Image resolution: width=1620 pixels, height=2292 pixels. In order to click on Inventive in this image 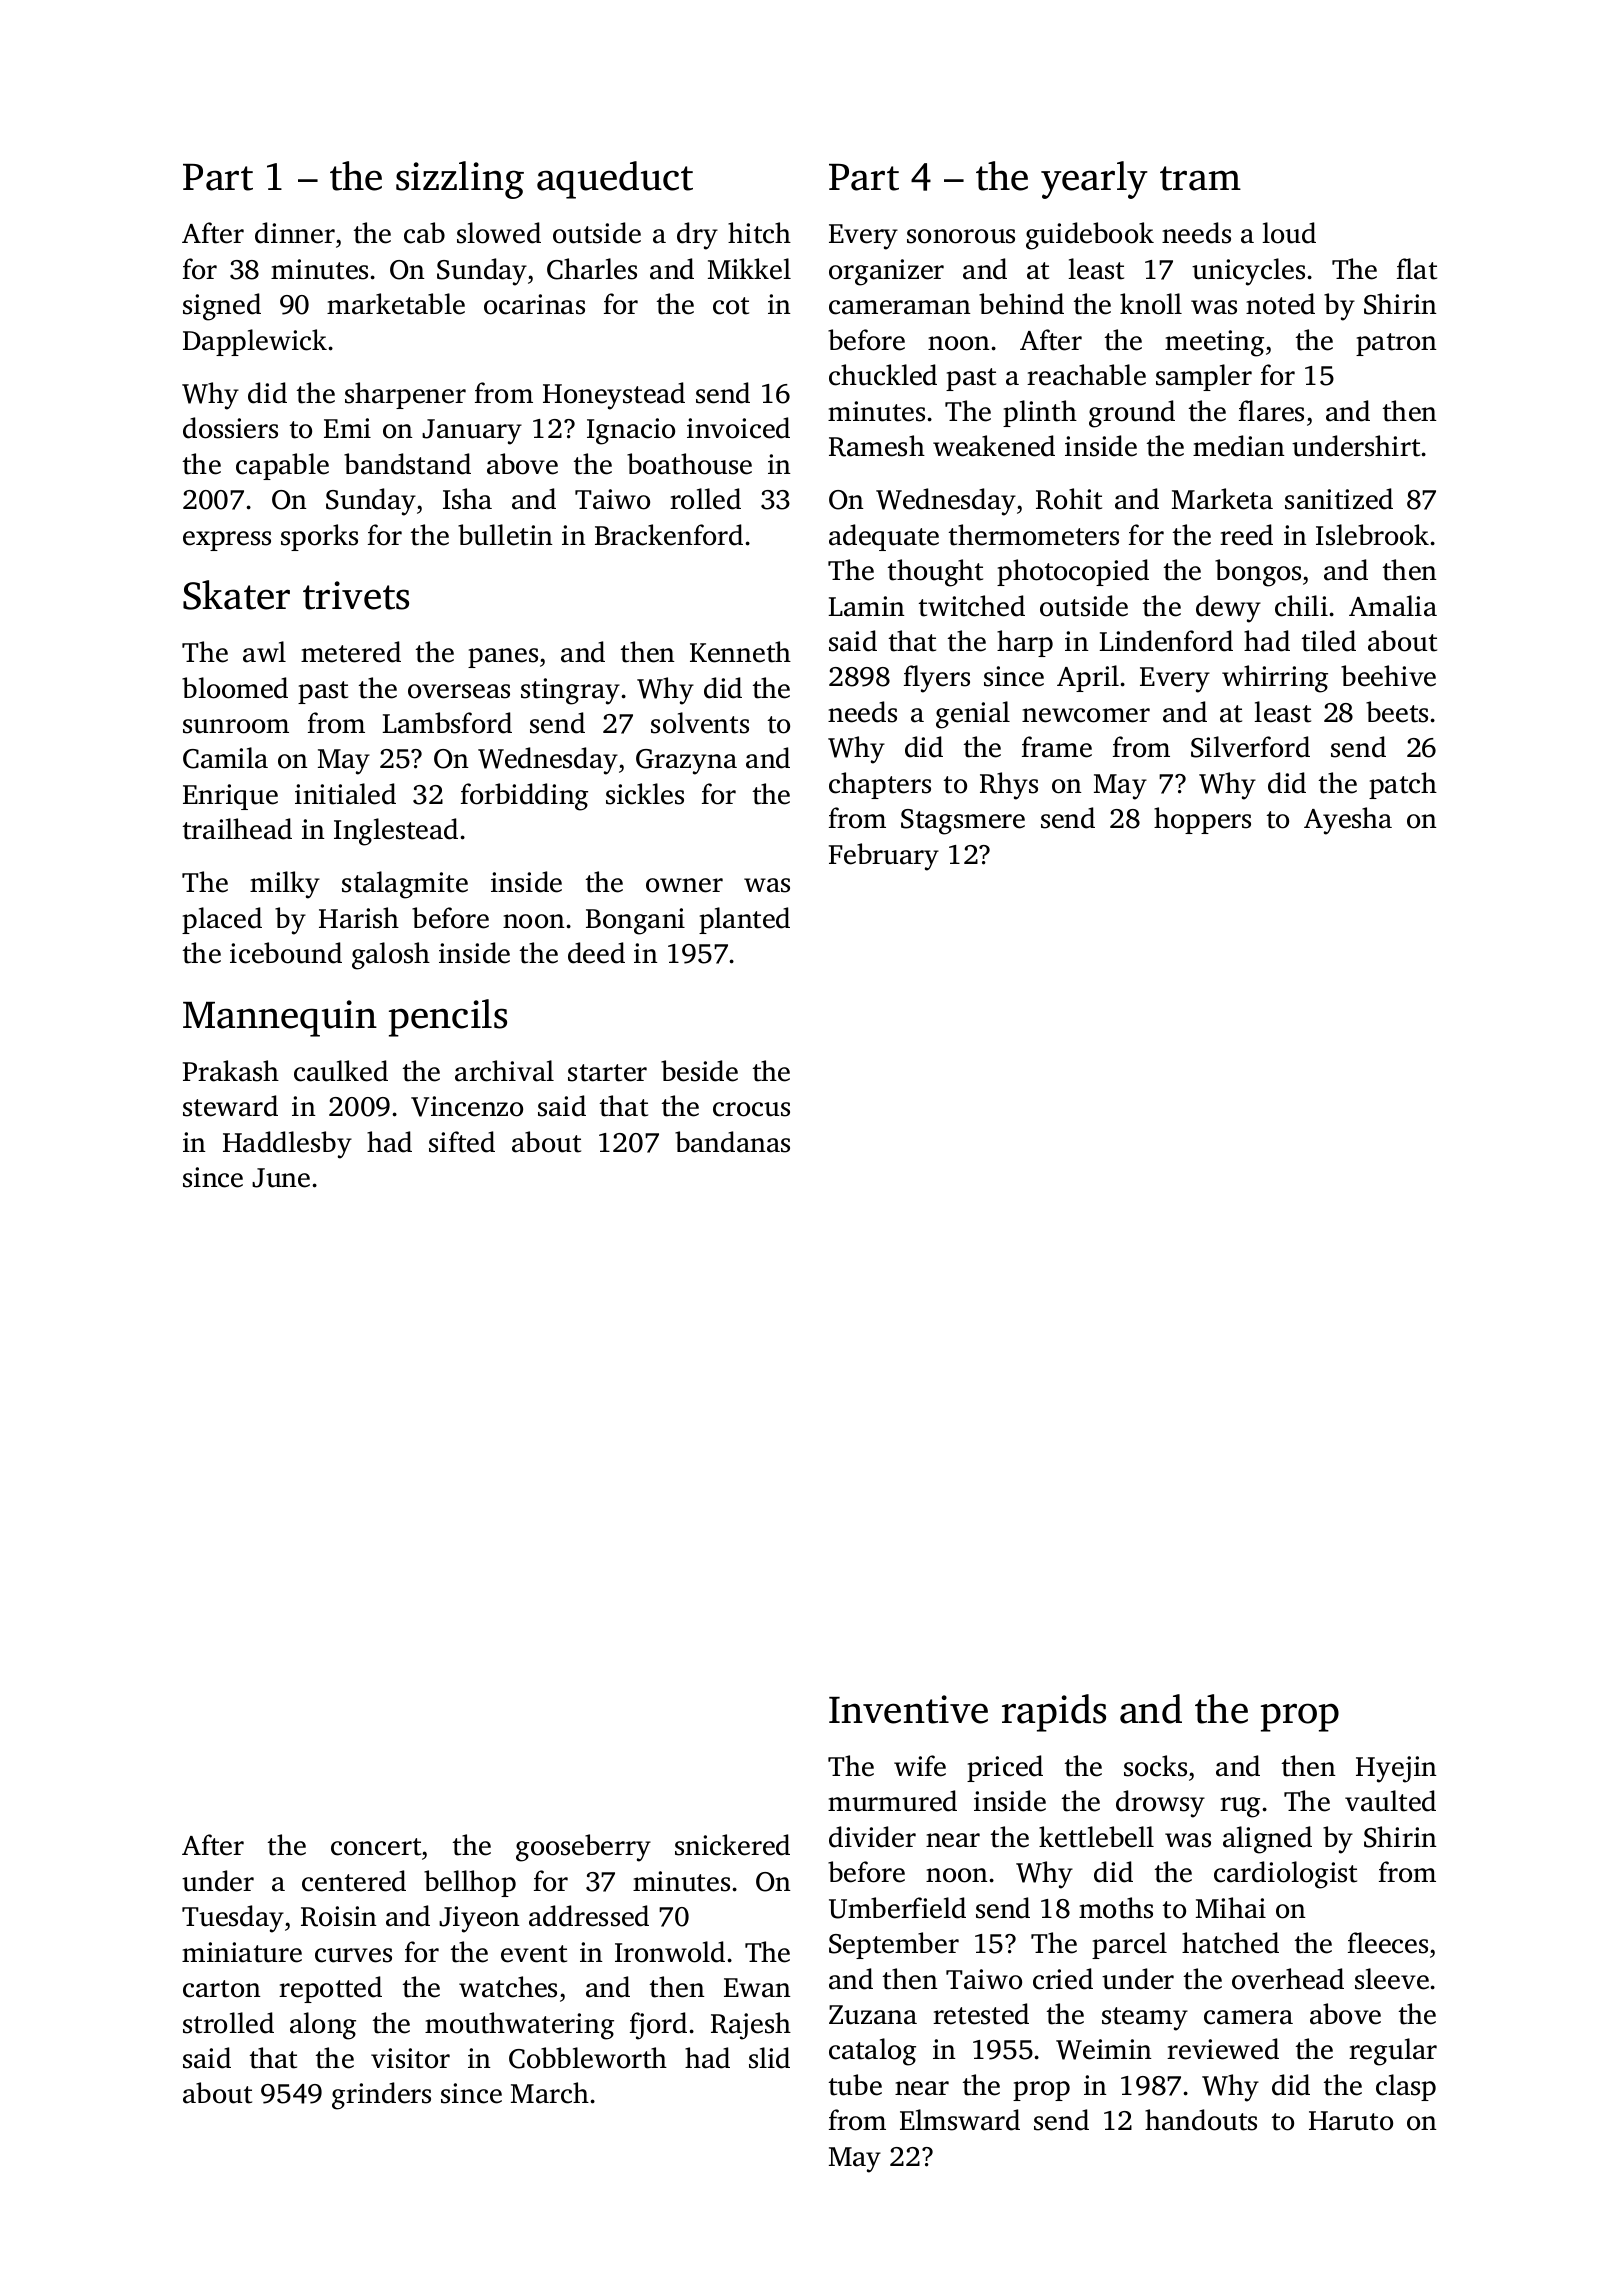, I will do `click(908, 1709)`.
